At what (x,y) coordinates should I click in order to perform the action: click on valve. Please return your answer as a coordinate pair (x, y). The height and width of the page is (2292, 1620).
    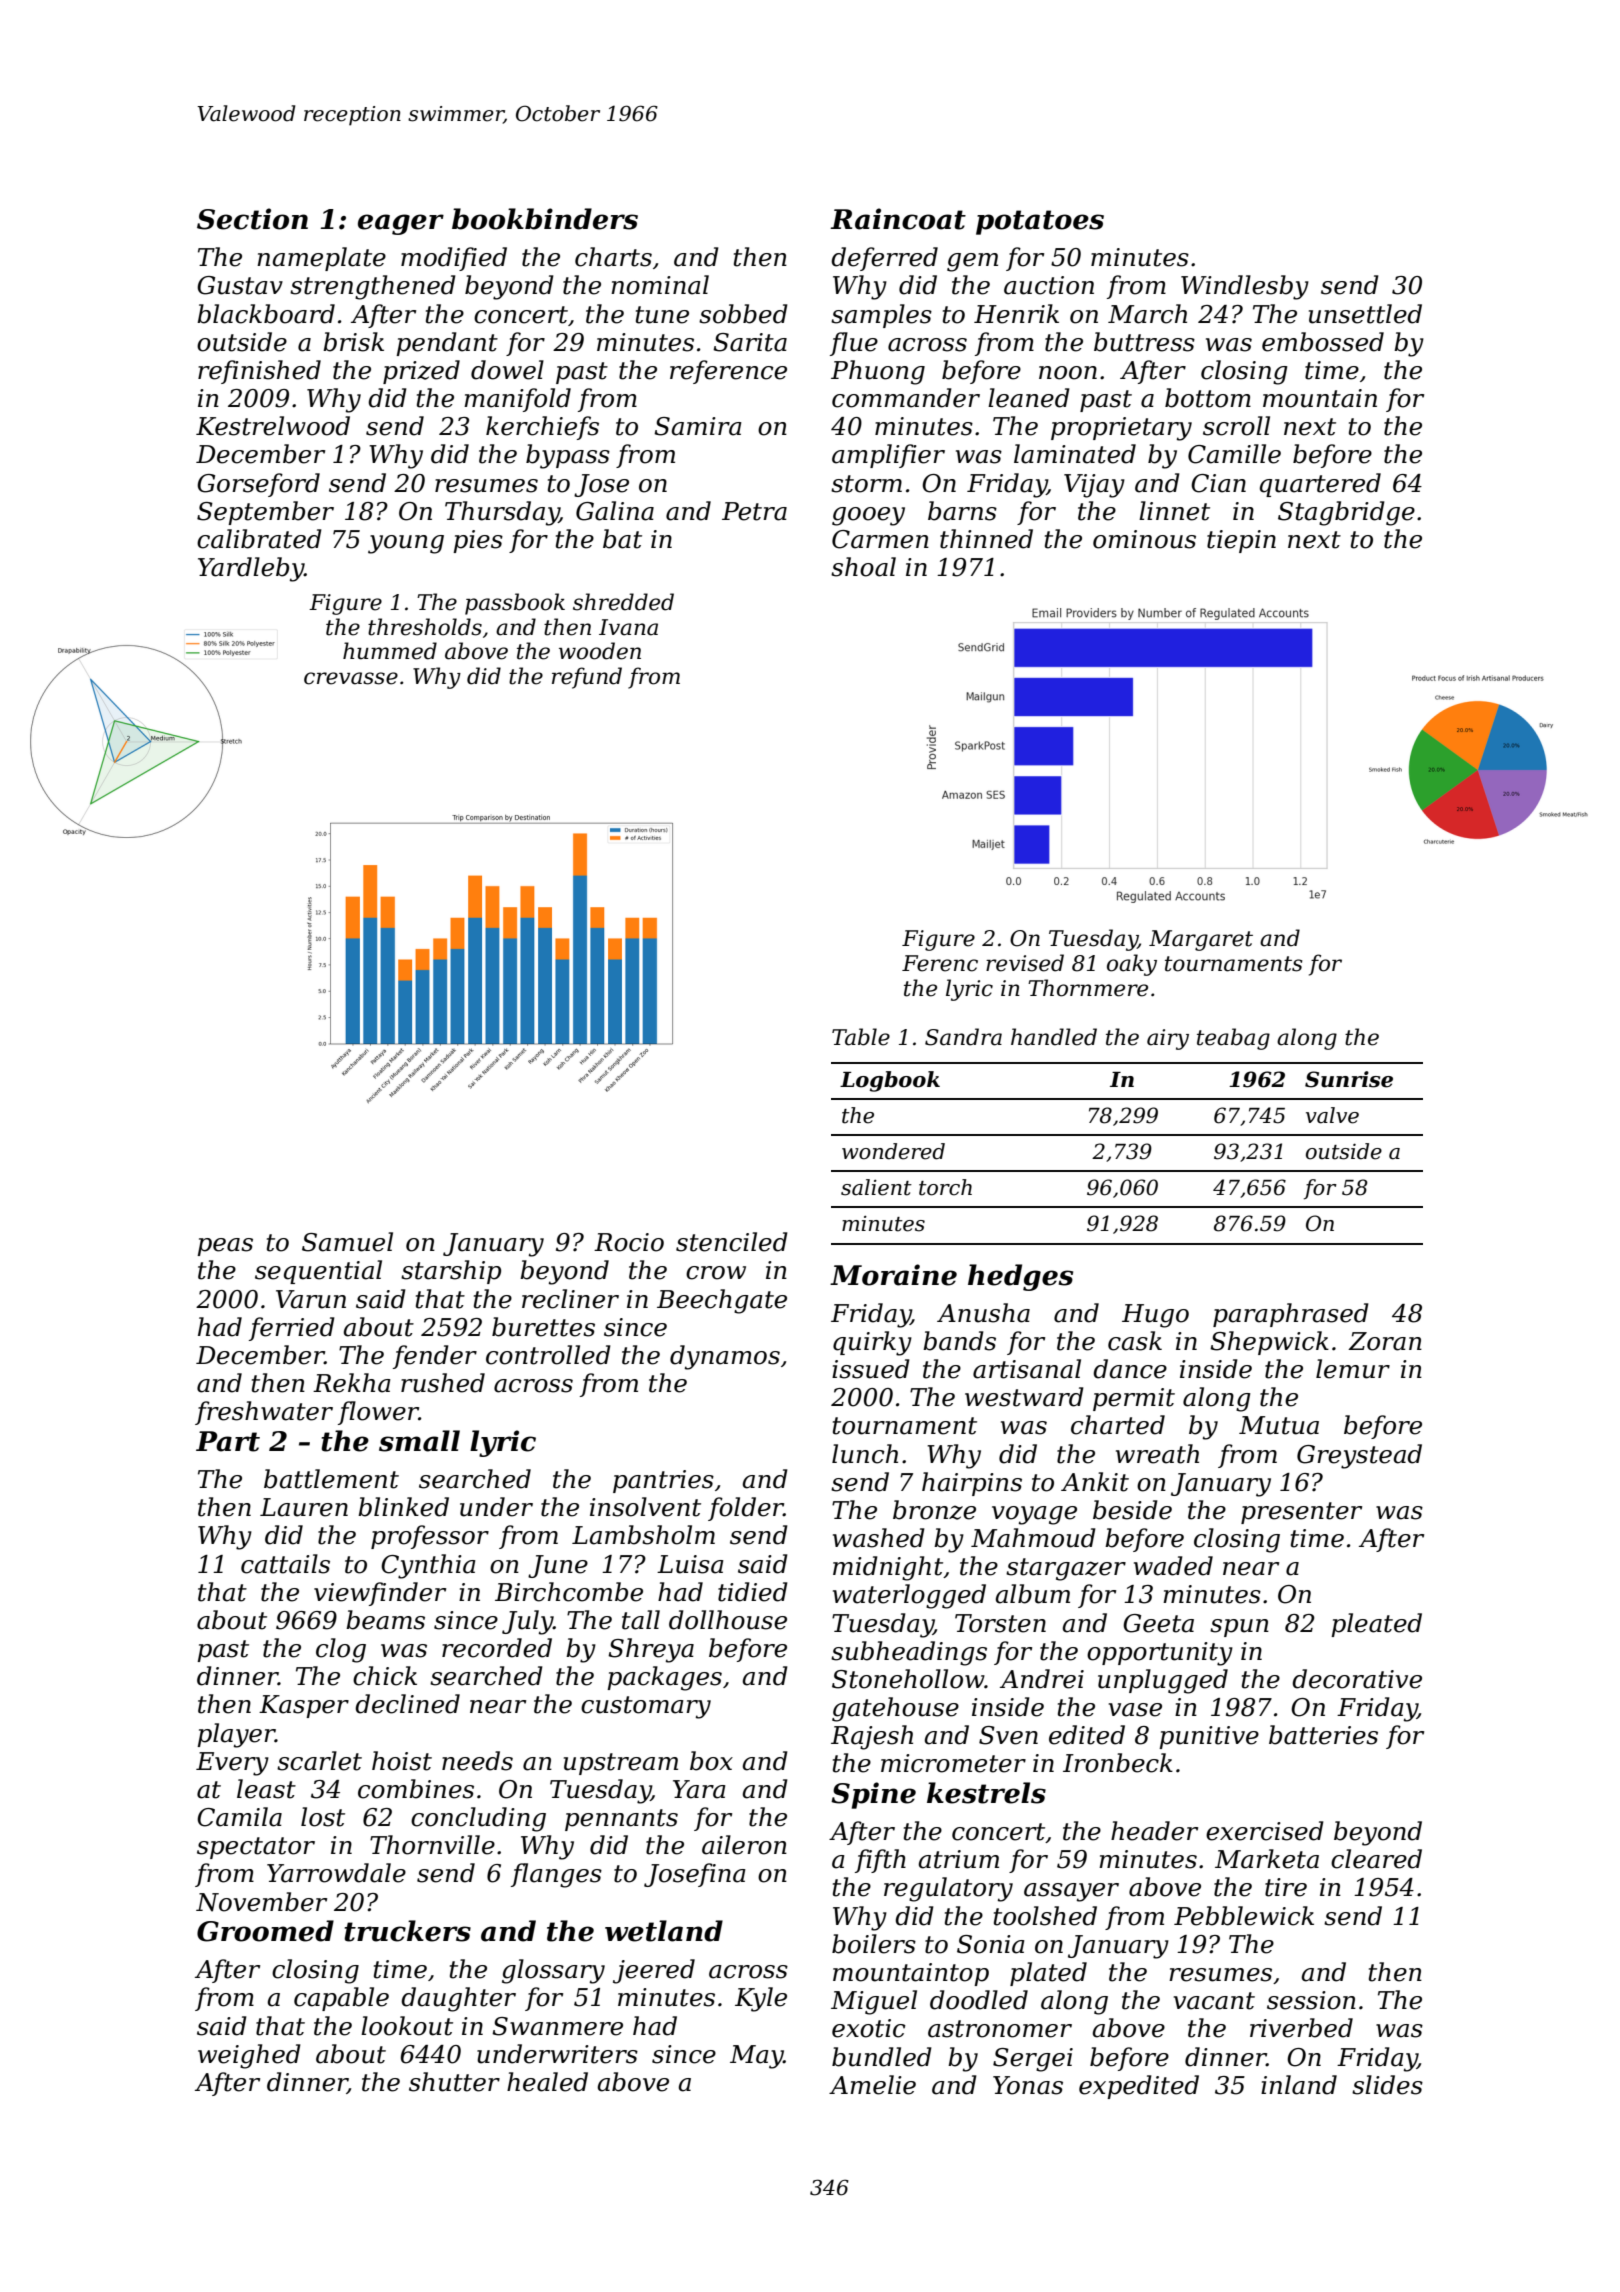
    Looking at the image, I should click on (1332, 1115).
